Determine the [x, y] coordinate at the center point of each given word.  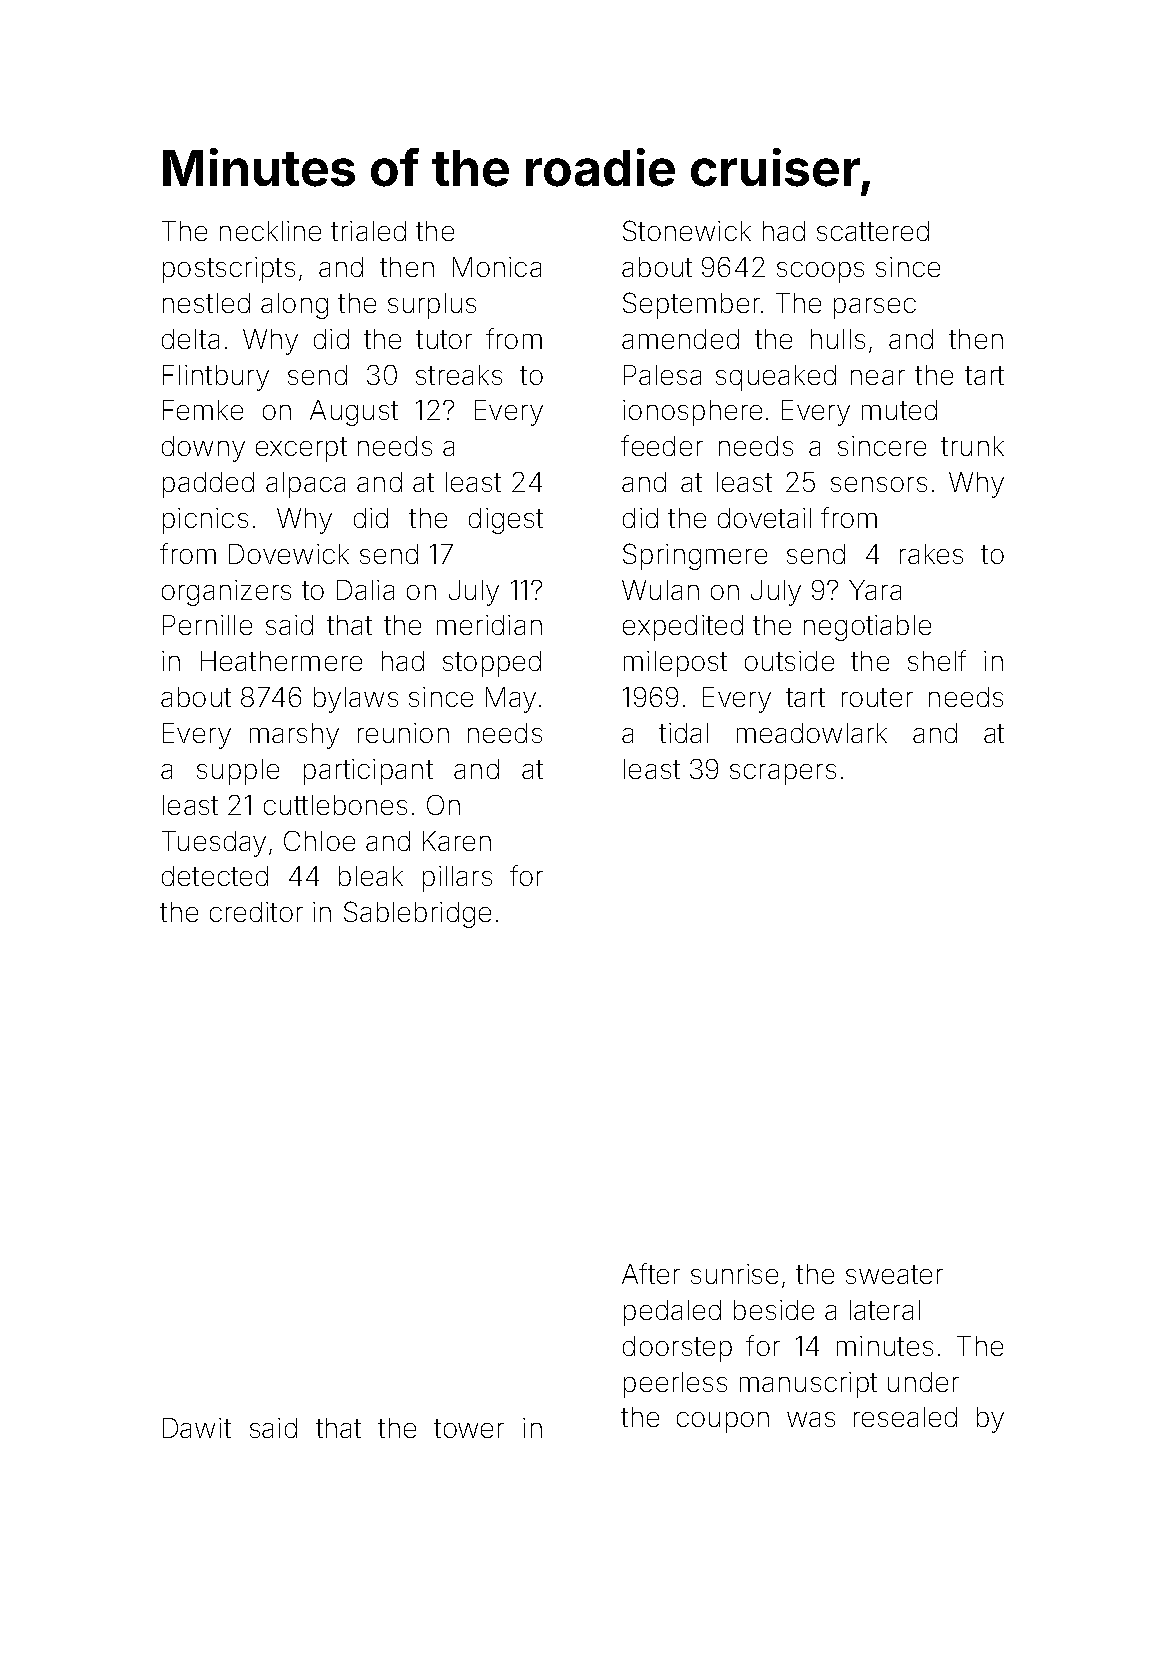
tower [469, 1428]
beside [774, 1310]
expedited [683, 628]
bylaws [356, 700]
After [651, 1273]
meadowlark [812, 733]
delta [190, 339]
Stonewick [687, 230]
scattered [873, 231]
